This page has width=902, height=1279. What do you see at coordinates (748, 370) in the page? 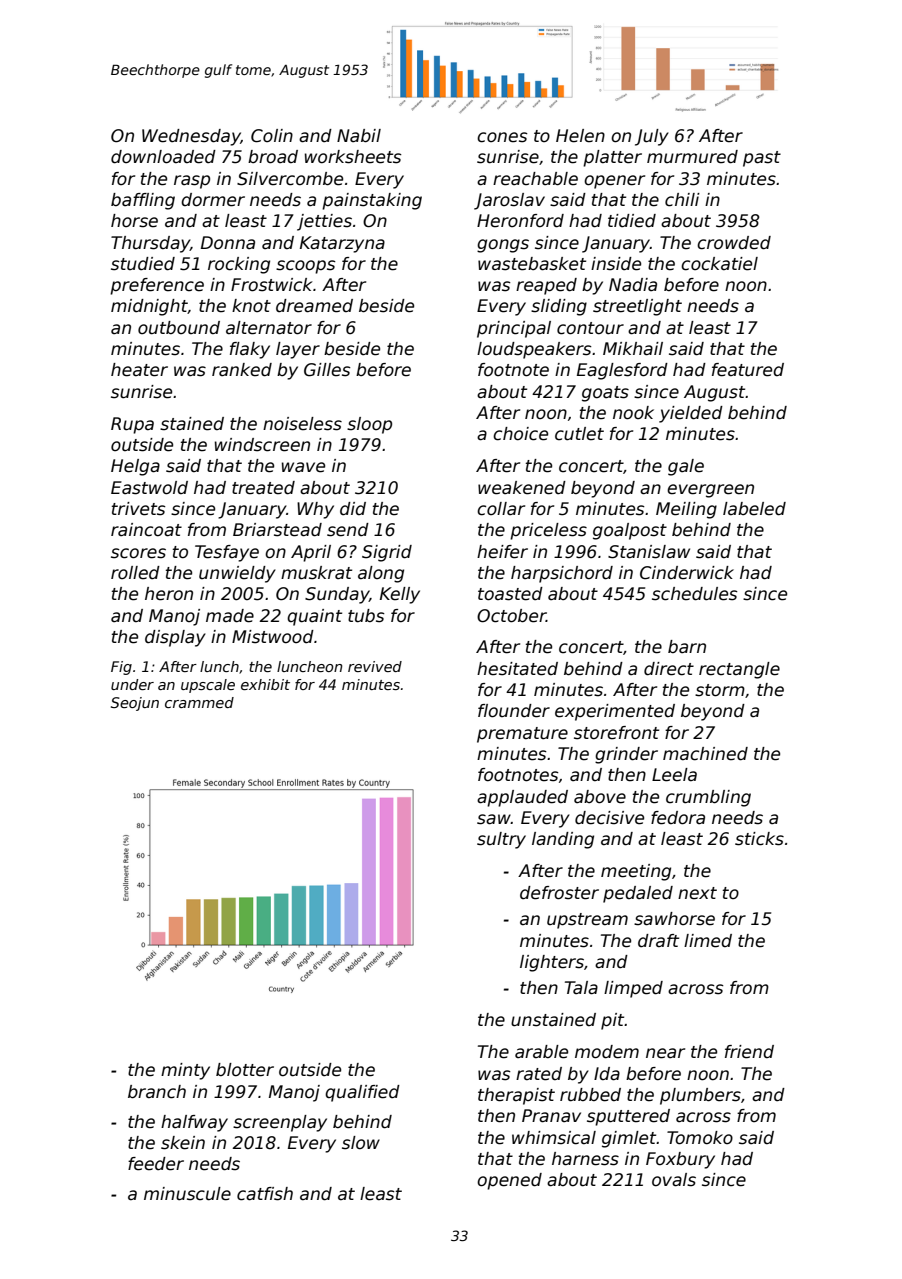
I see `featured` at bounding box center [748, 370].
